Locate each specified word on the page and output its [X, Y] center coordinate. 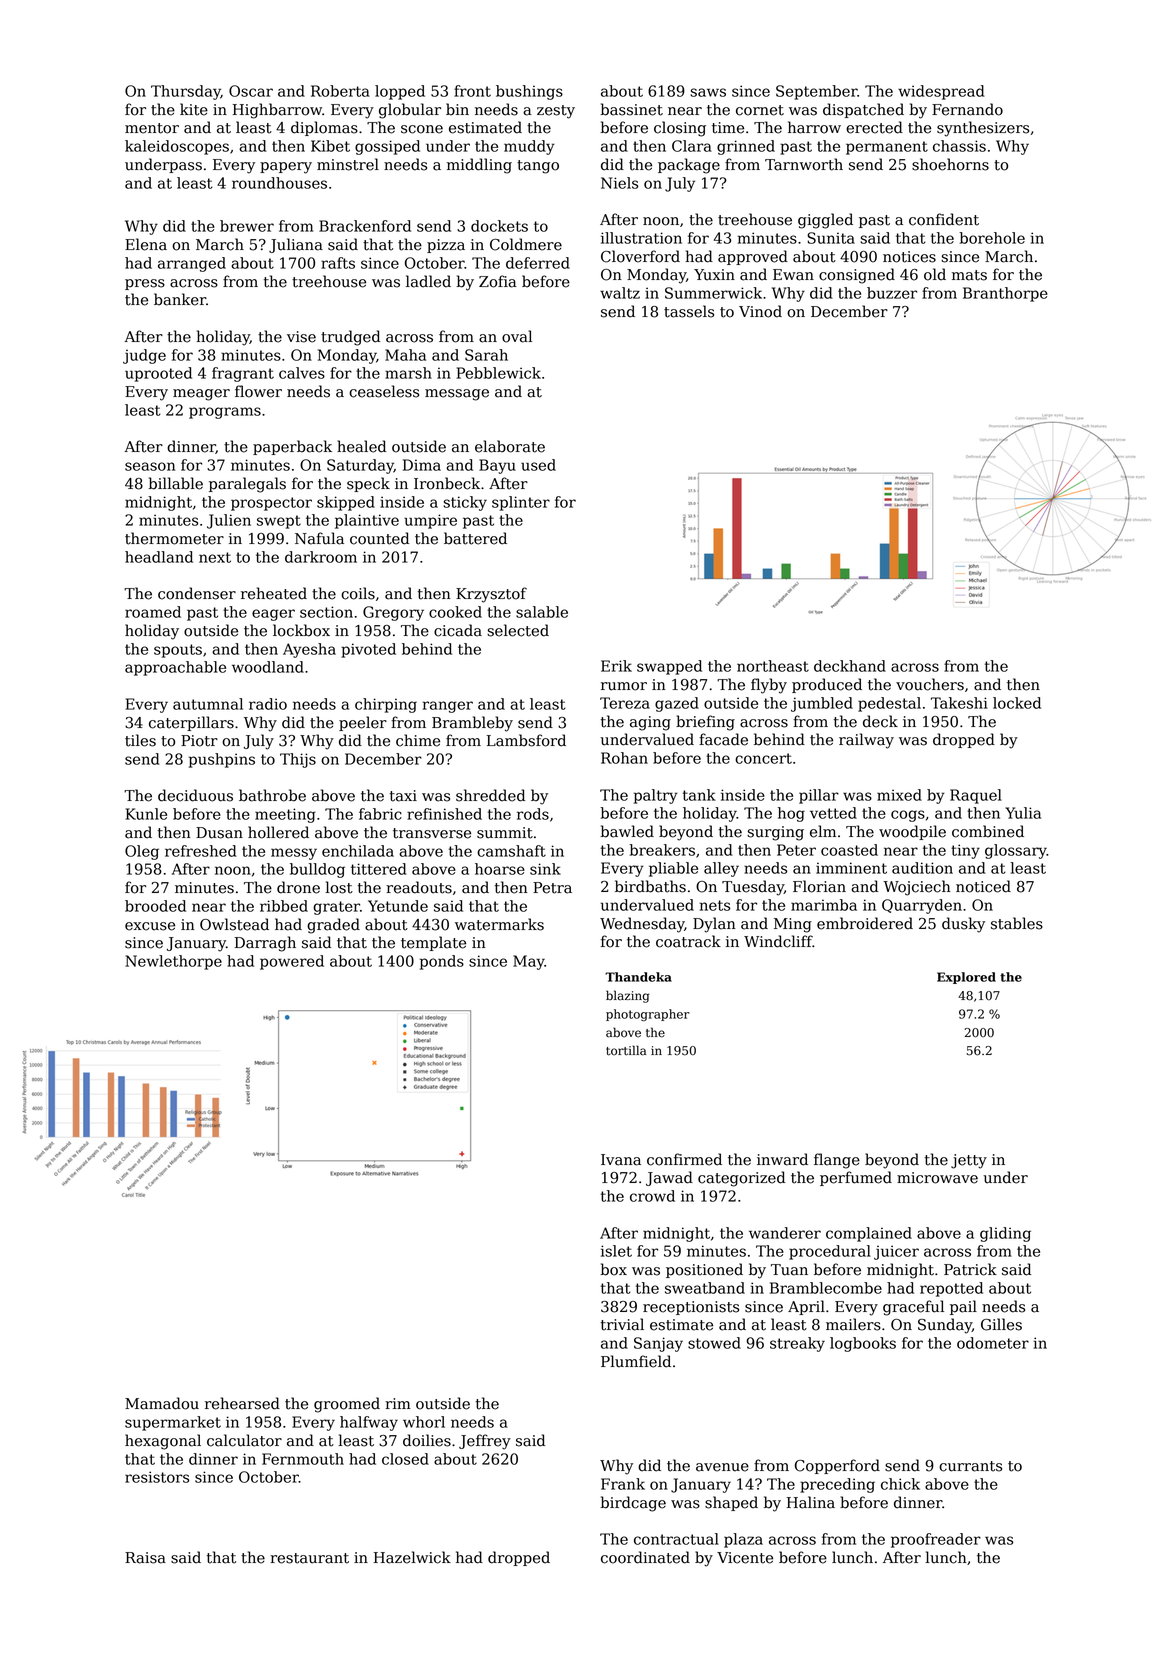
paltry [656, 796]
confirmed [684, 1159]
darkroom [321, 557]
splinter [521, 503]
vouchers [930, 684]
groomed [347, 1405]
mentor [152, 128]
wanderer [785, 1233]
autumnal [208, 704]
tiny [965, 851]
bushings [529, 92]
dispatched [863, 110]
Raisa [145, 1558]
